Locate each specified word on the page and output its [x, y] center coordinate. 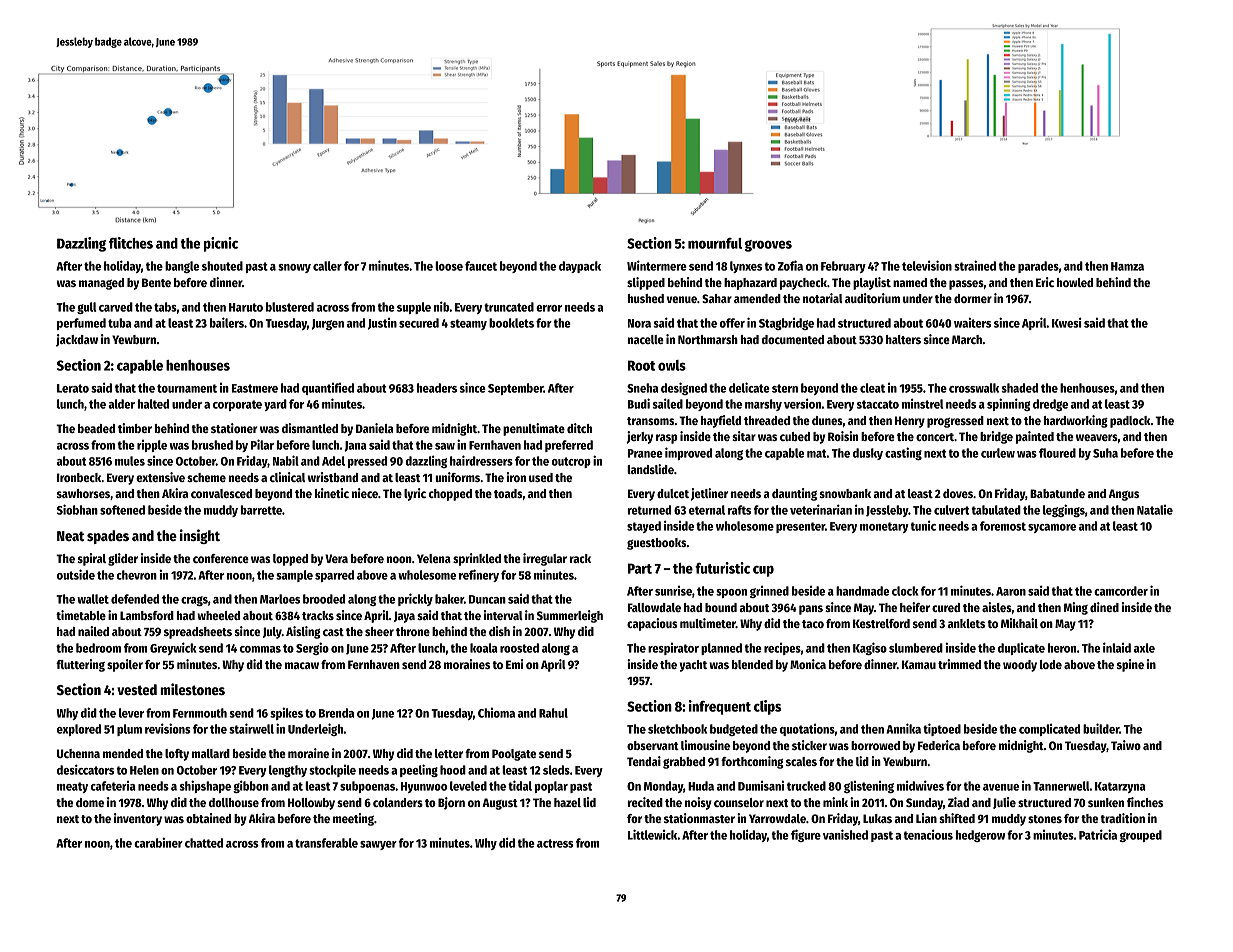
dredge [1050, 405]
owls [672, 365]
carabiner [158, 842]
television [927, 265]
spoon [731, 593]
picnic [221, 244]
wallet [93, 599]
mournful [715, 243]
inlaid [1117, 647]
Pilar [262, 444]
